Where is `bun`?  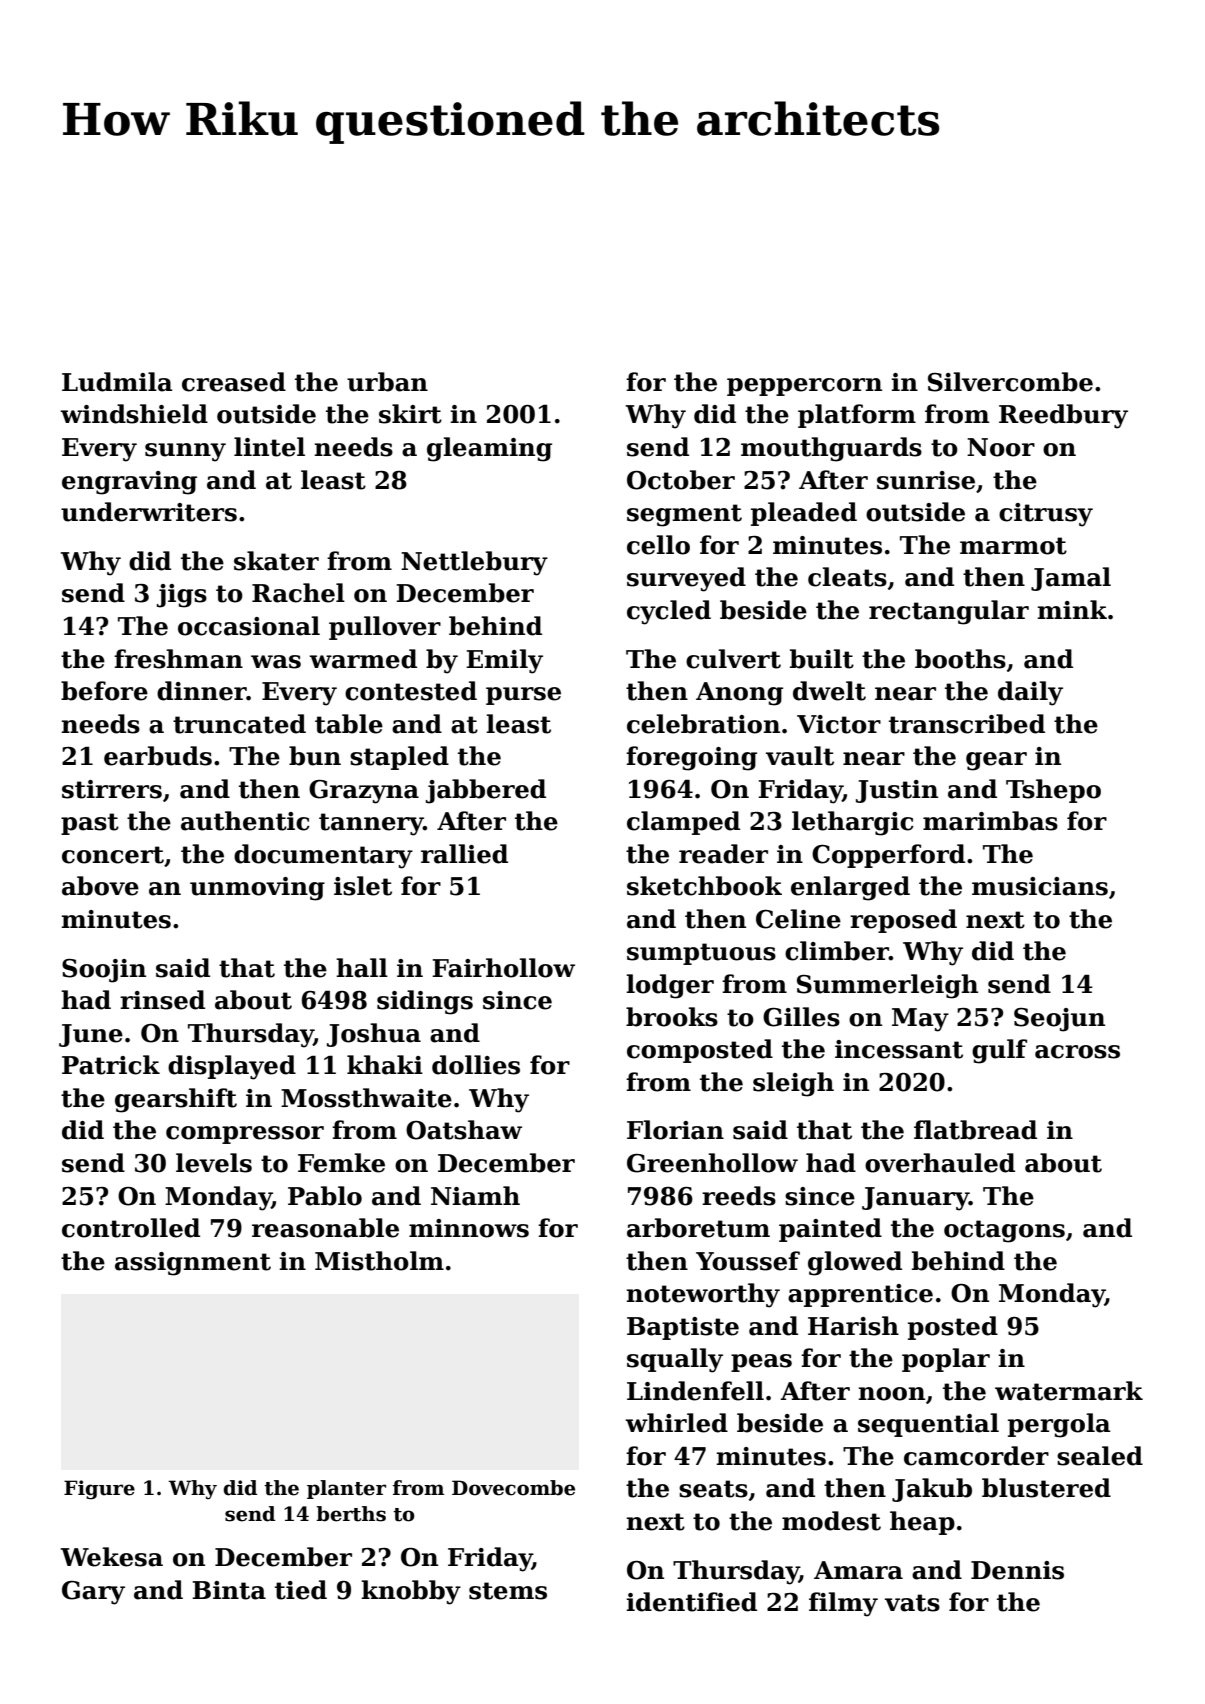 bun is located at coordinates (315, 756).
